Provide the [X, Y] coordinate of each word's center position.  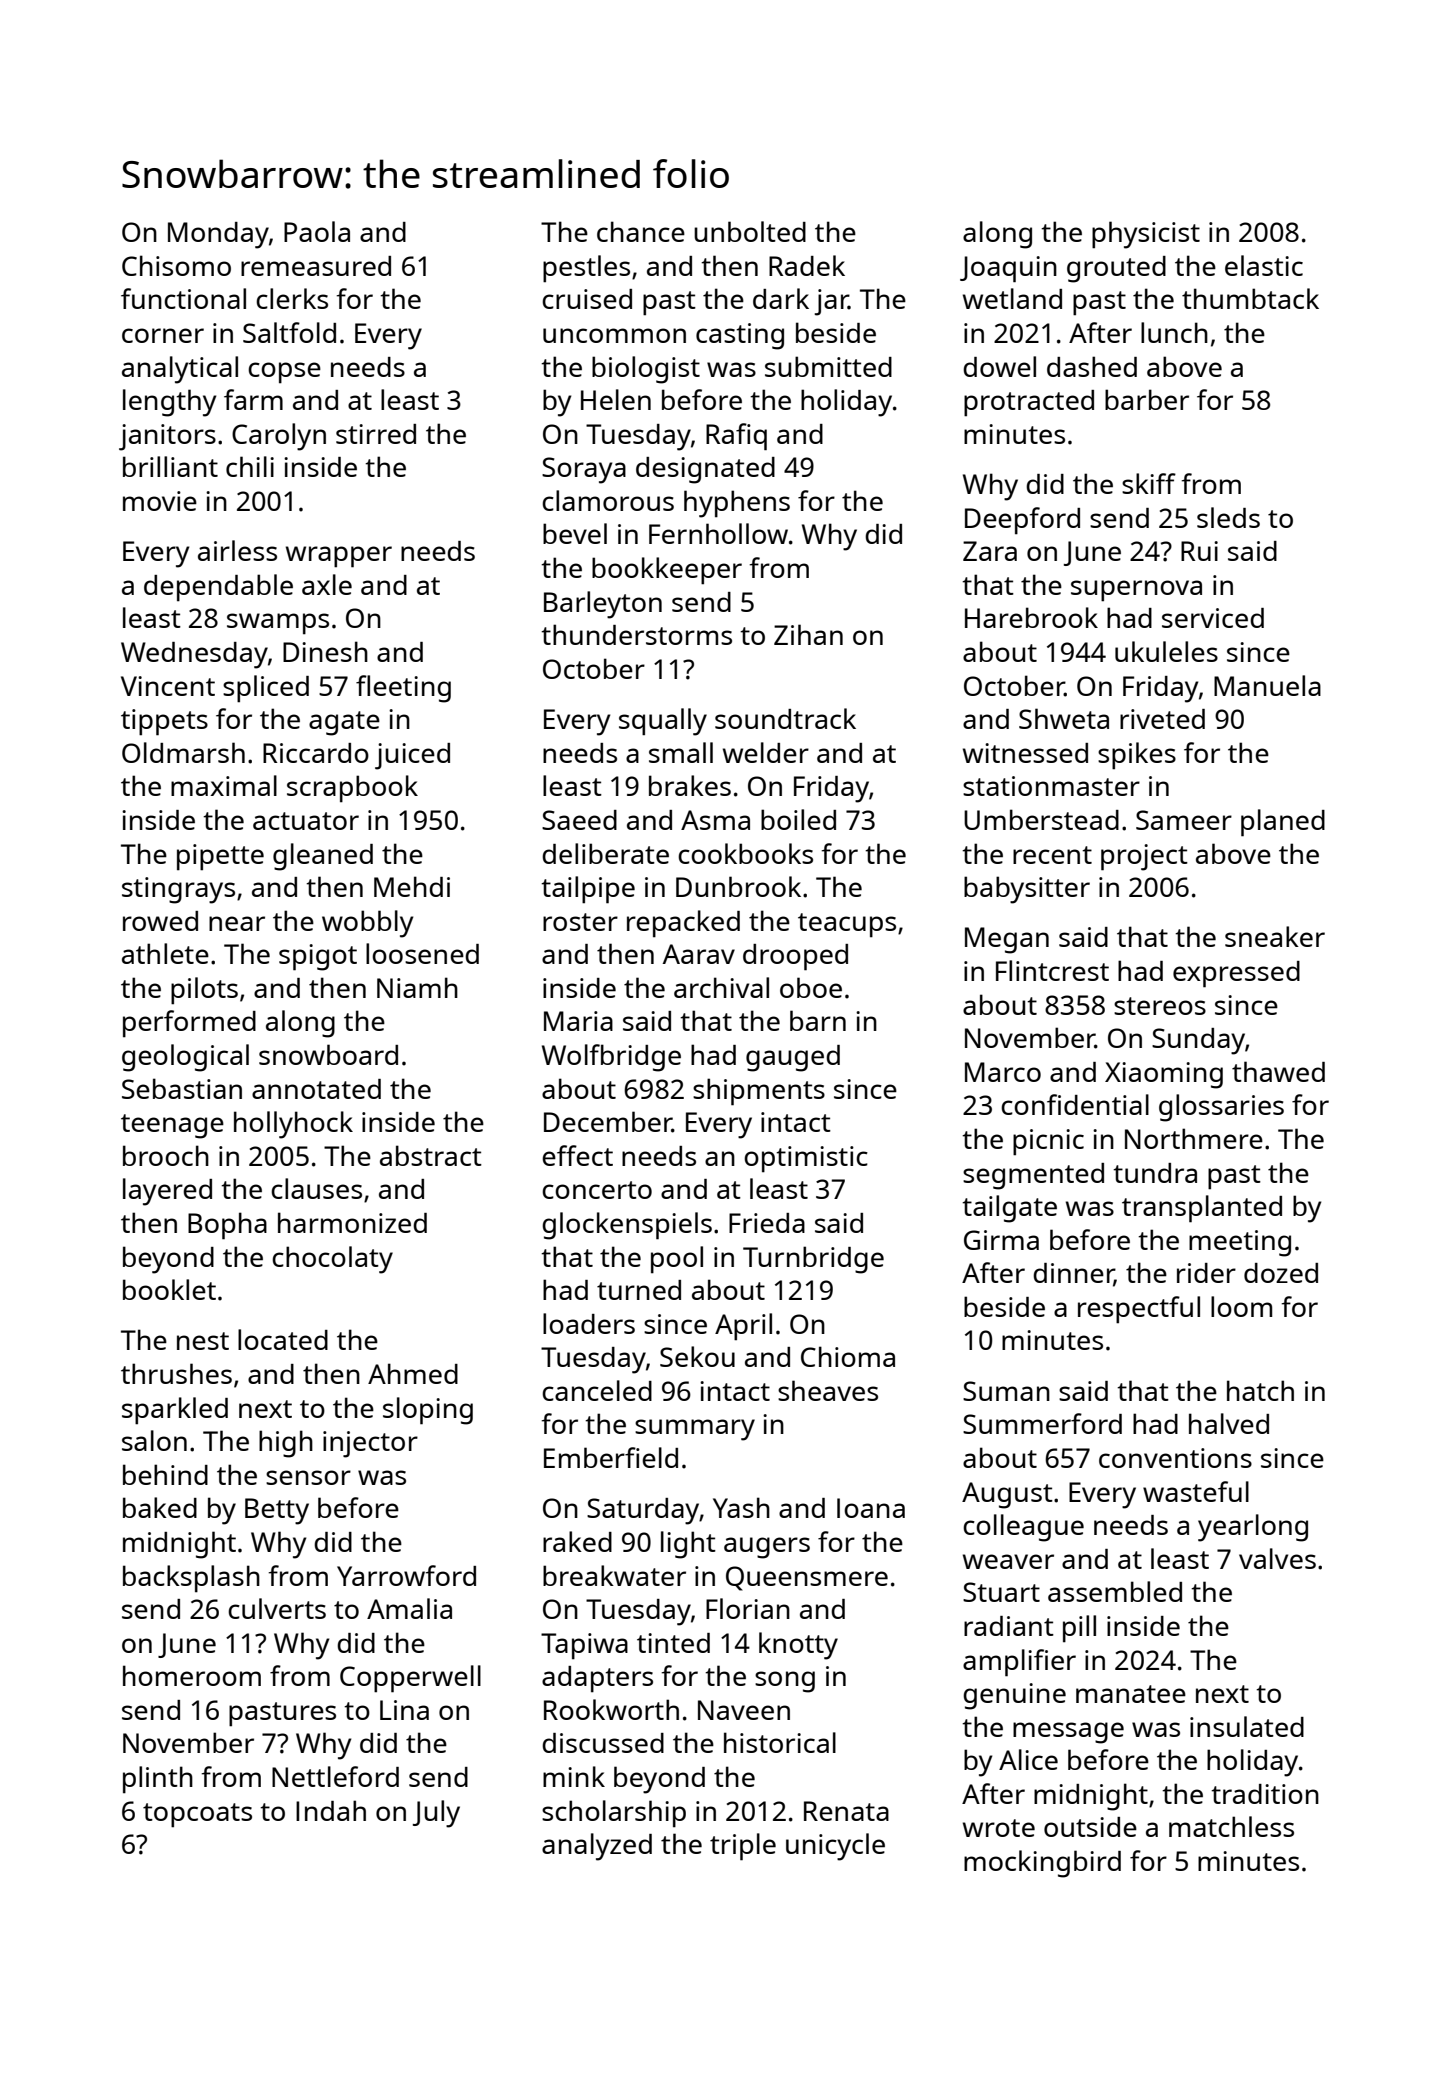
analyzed [597, 1847]
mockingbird [1042, 1864]
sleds [1228, 517]
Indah [331, 1810]
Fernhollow [718, 533]
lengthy [169, 403]
